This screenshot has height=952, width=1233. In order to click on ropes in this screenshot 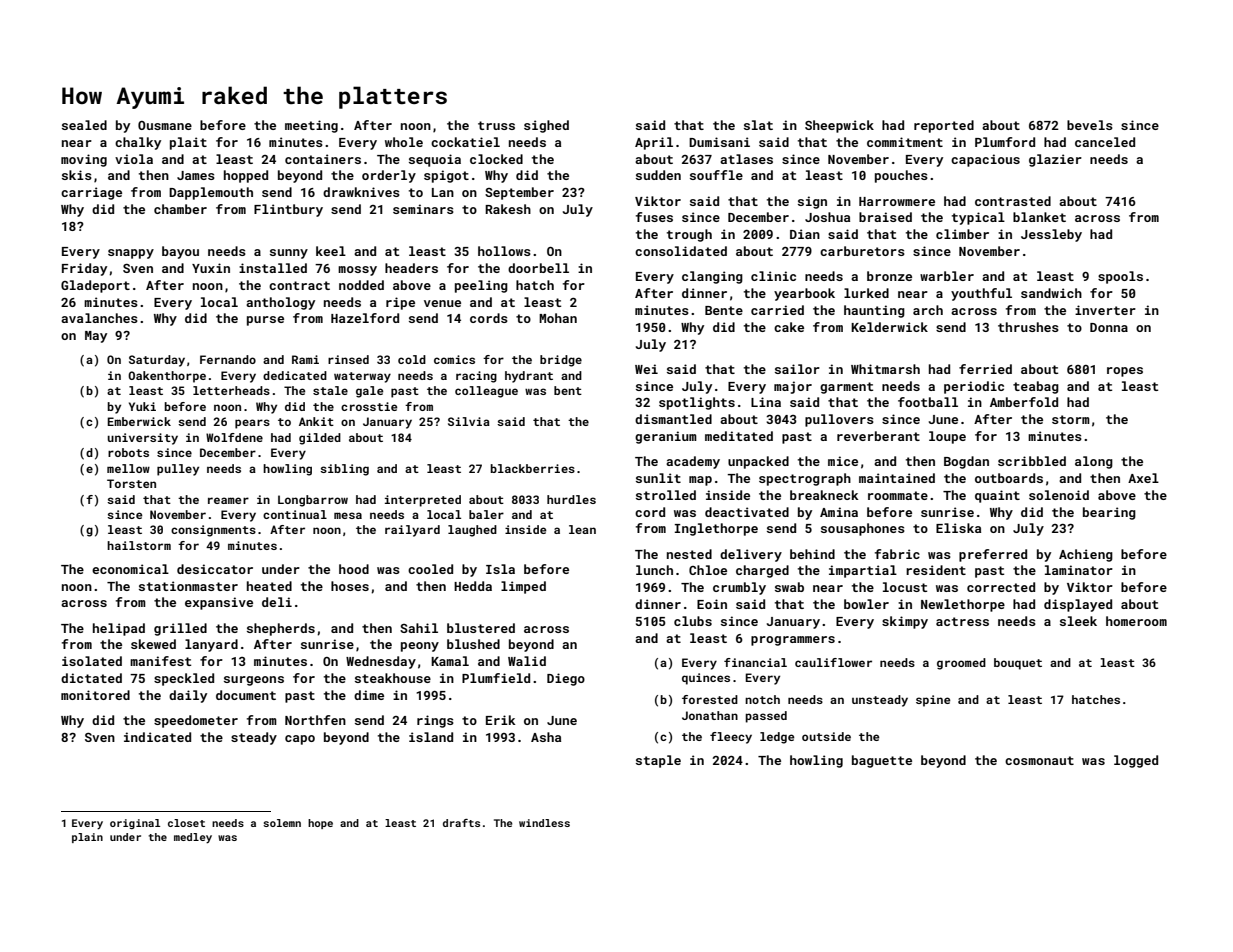, I will do `click(1125, 372)`.
